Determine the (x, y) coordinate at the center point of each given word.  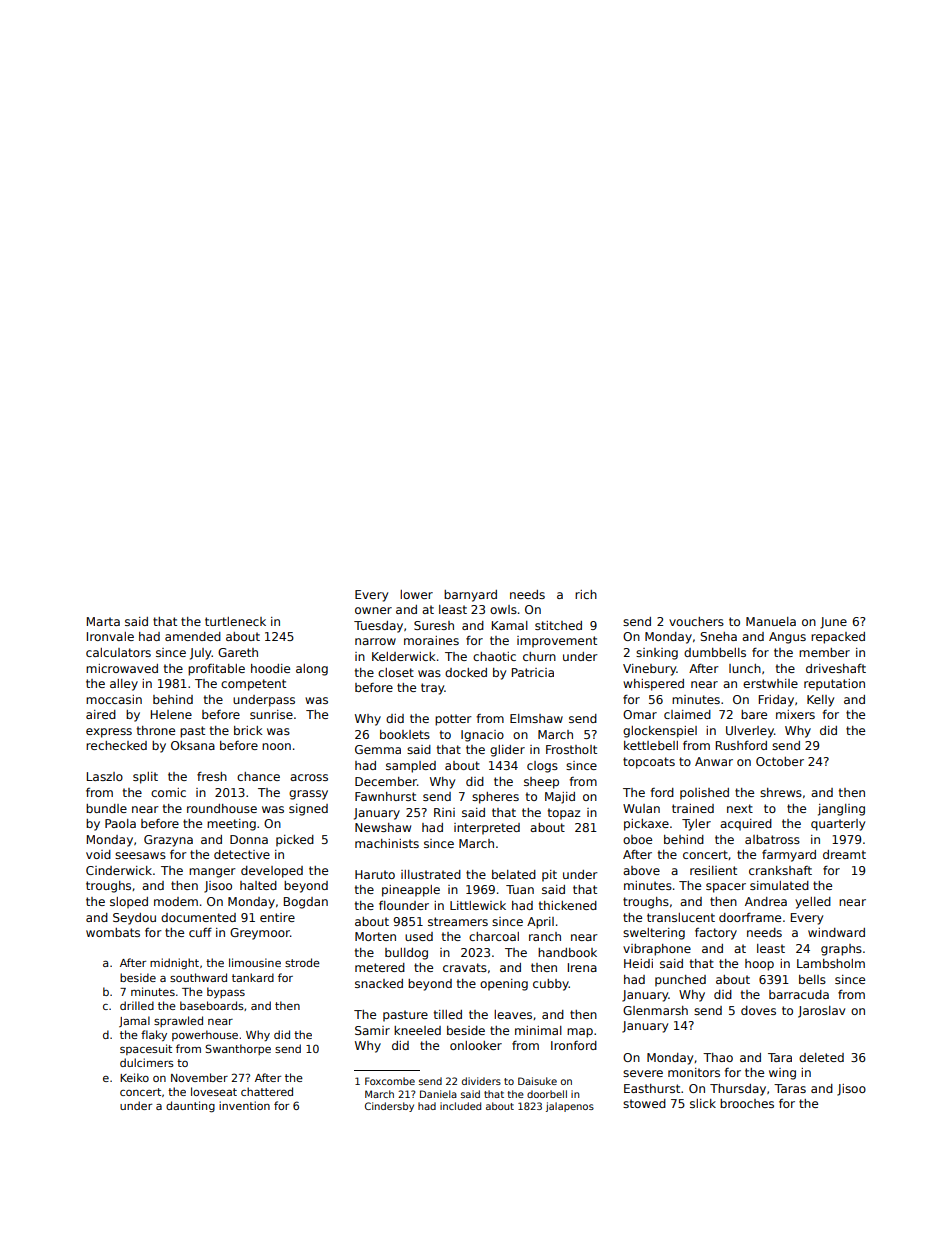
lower (416, 594)
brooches (747, 1103)
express (109, 733)
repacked (838, 638)
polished (704, 794)
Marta (103, 621)
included (460, 1106)
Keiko (134, 1077)
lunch (745, 668)
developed (272, 872)
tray (433, 689)
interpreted (487, 829)
